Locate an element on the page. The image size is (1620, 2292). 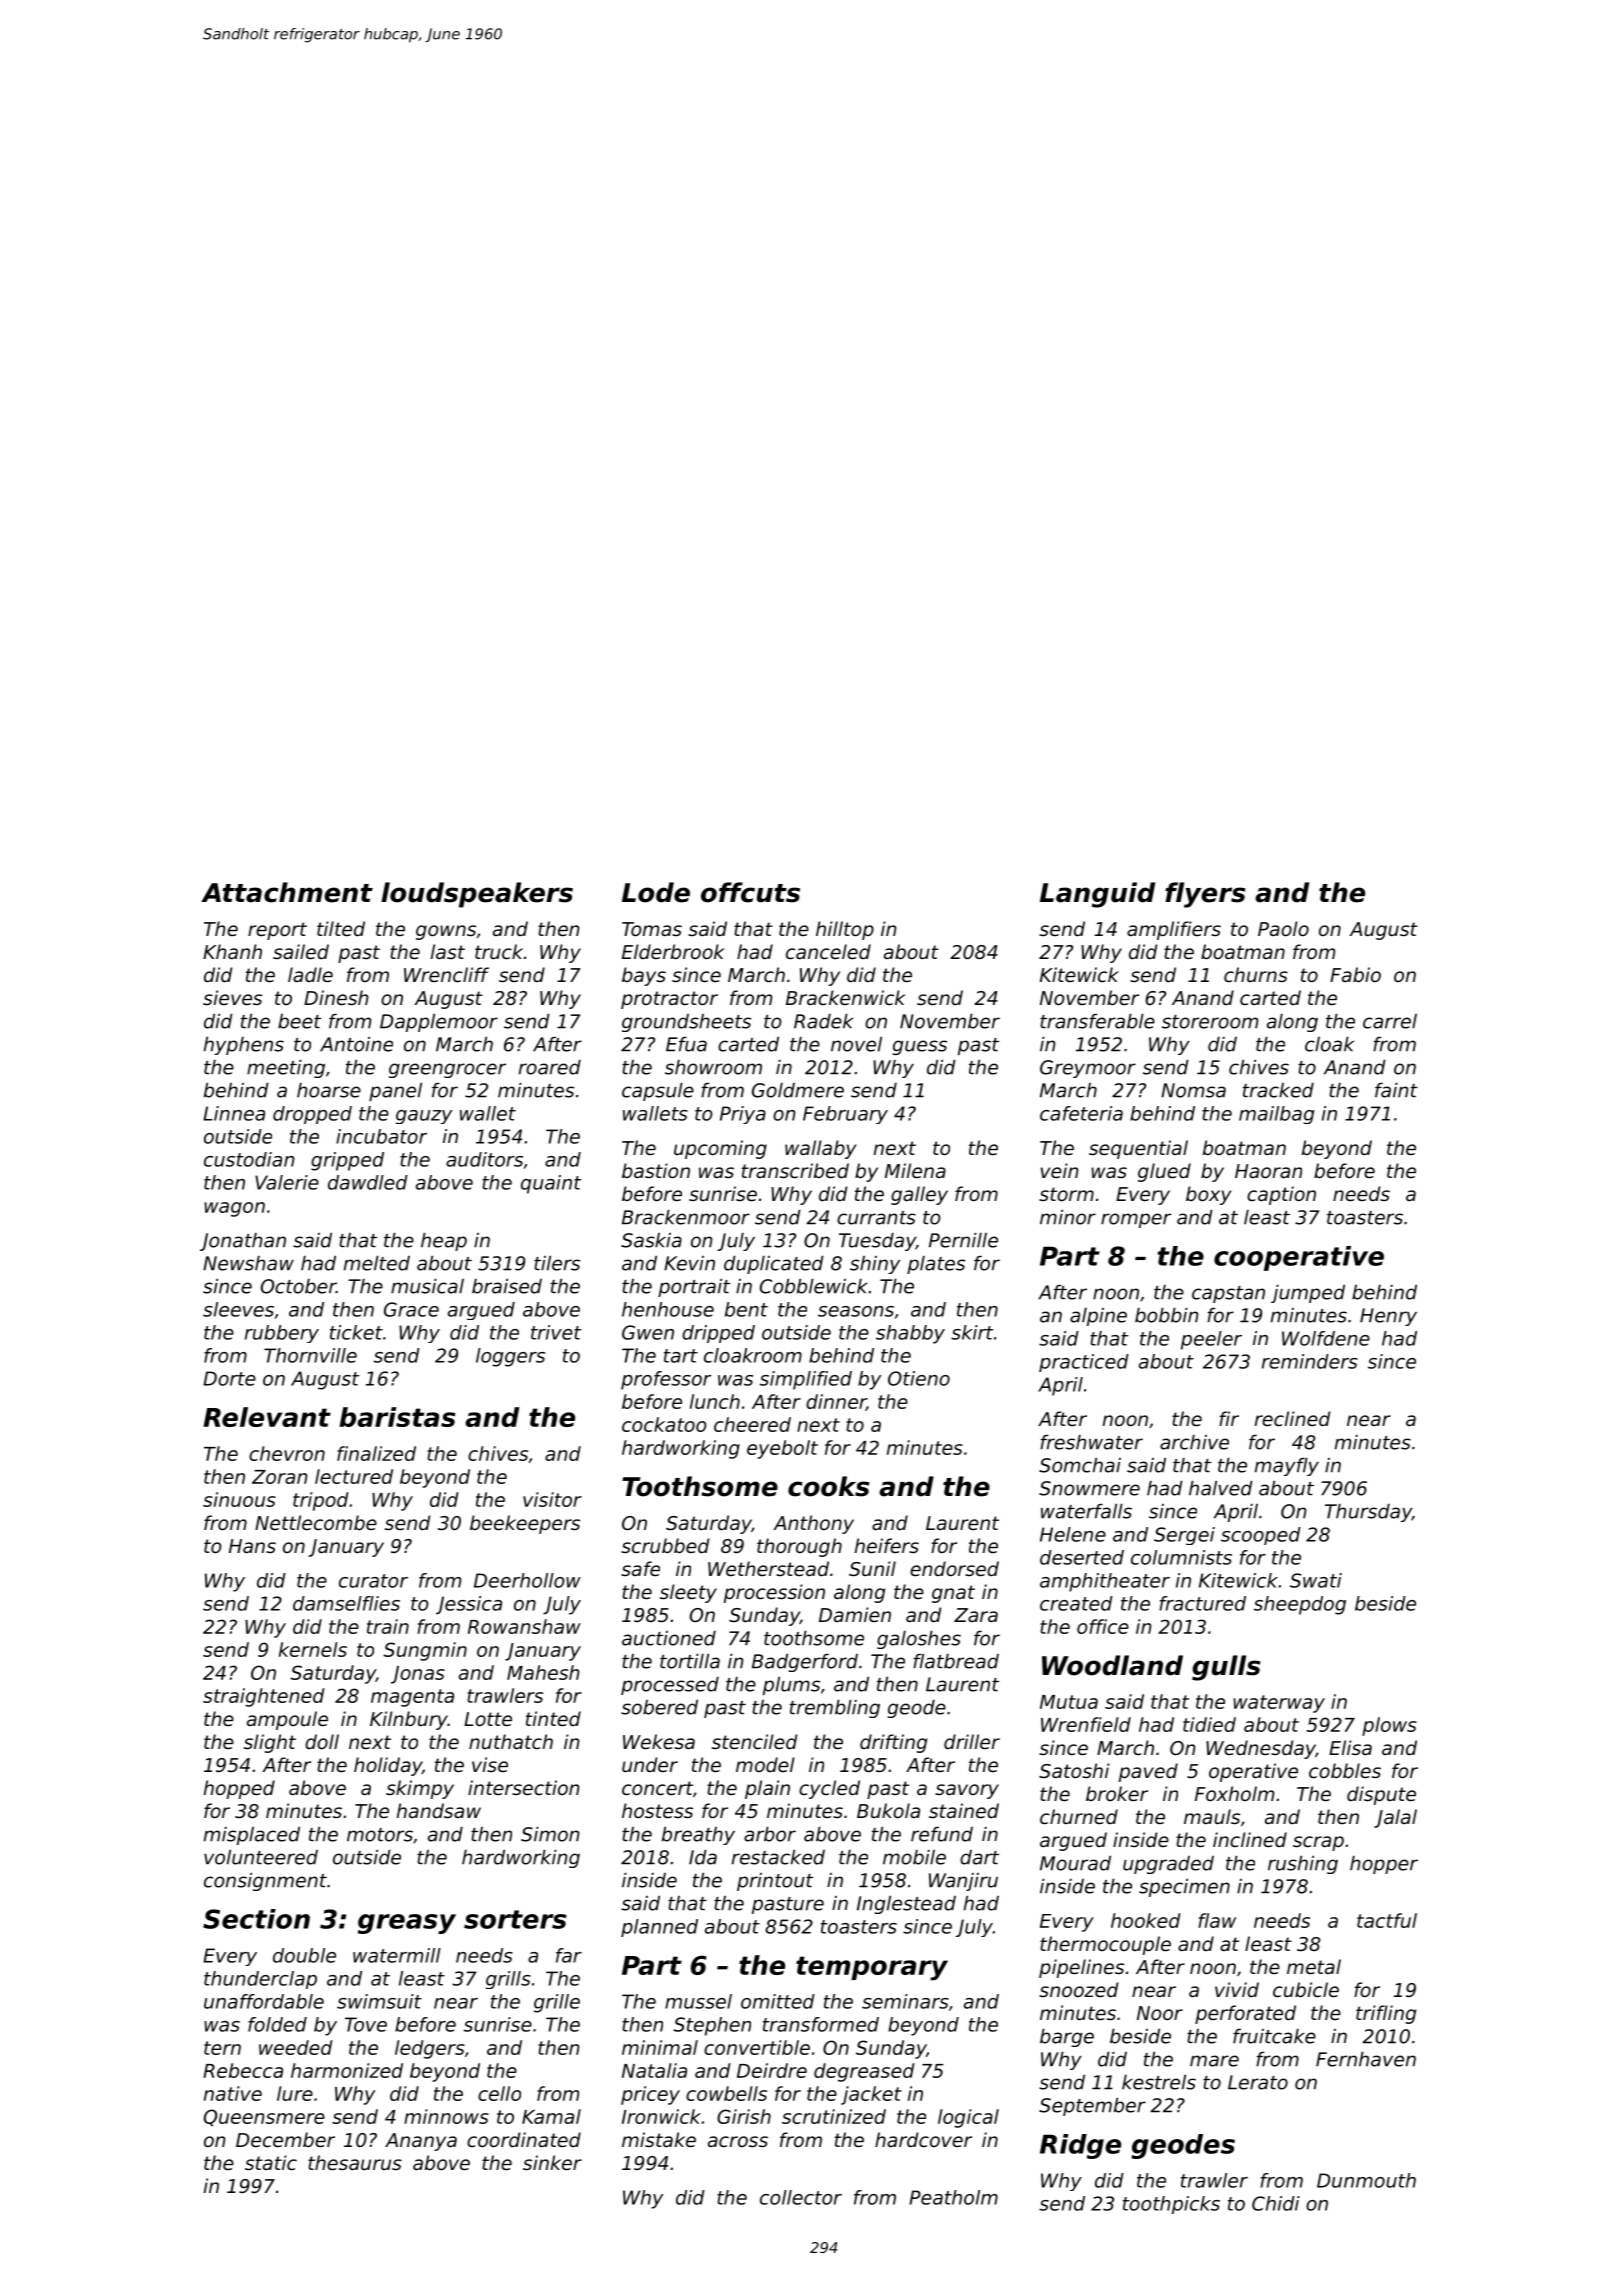
Fernhaven is located at coordinates (1366, 2059).
